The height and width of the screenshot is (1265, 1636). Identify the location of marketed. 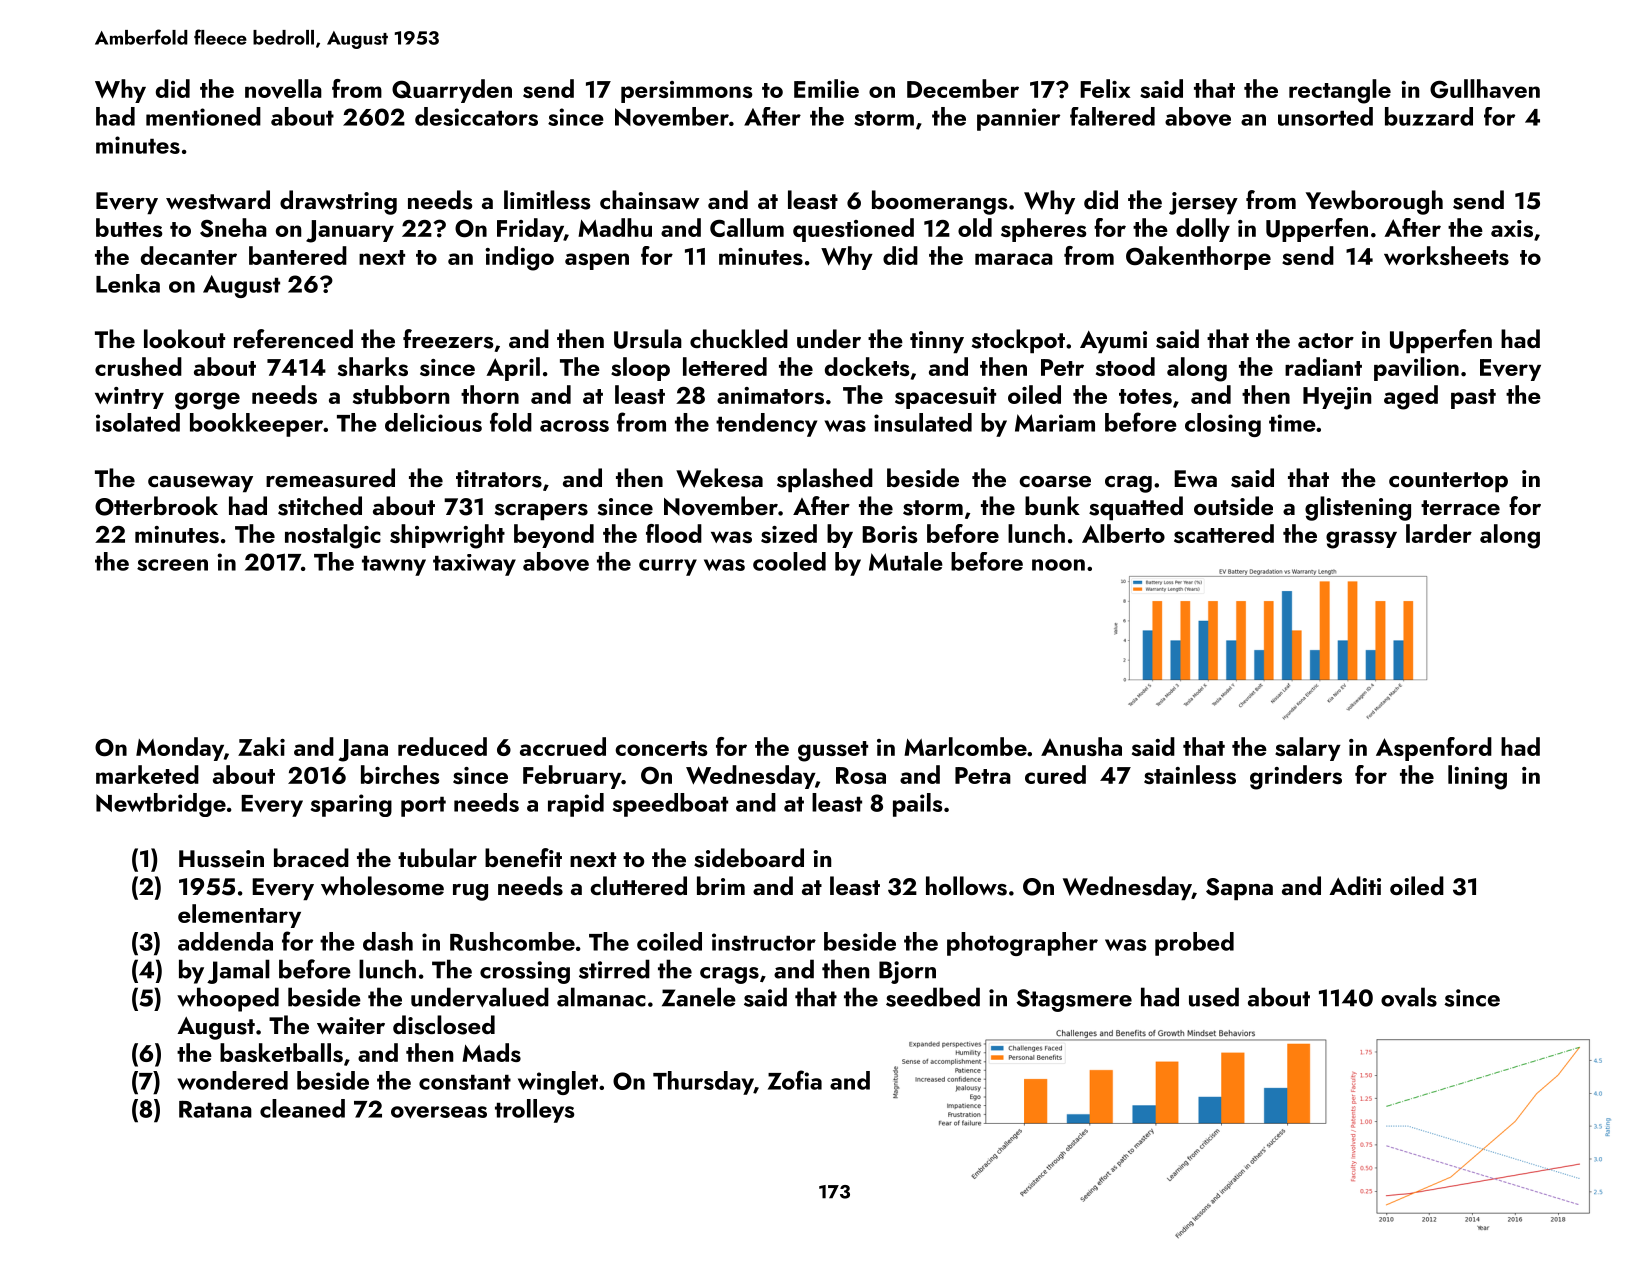
(147, 774).
